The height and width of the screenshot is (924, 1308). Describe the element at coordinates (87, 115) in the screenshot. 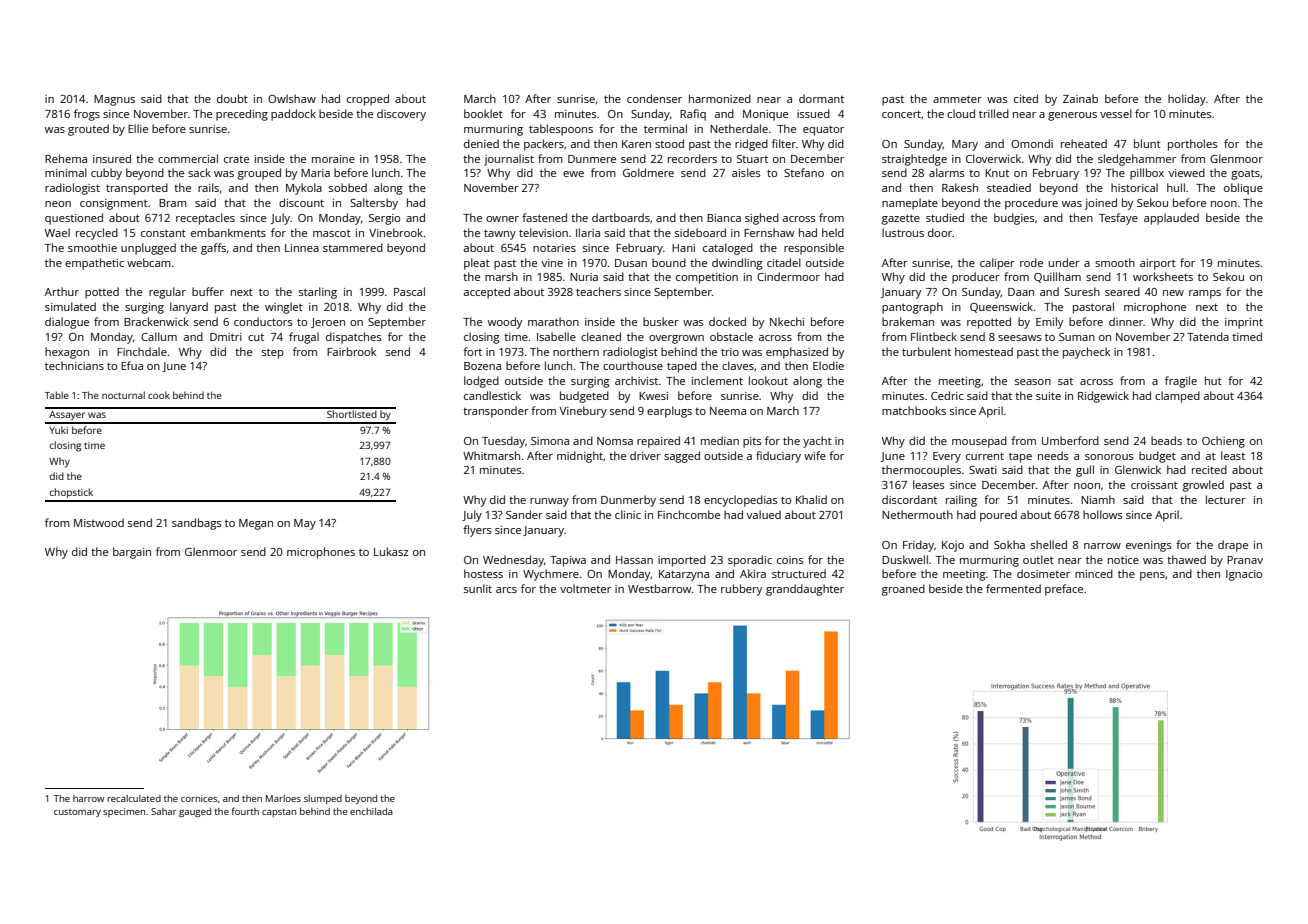

I see `frogs` at that location.
